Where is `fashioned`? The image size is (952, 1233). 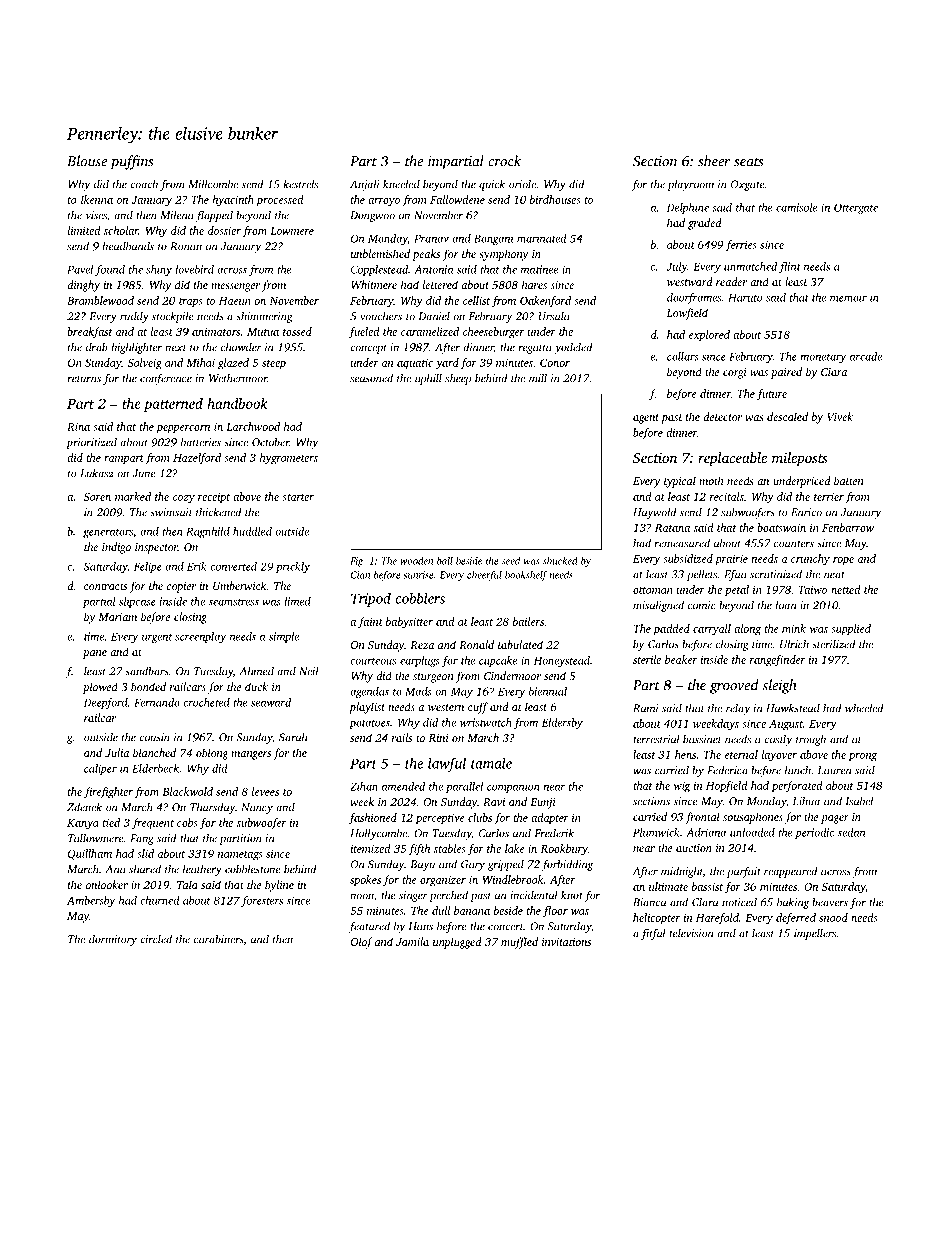 fashioned is located at coordinates (373, 819).
